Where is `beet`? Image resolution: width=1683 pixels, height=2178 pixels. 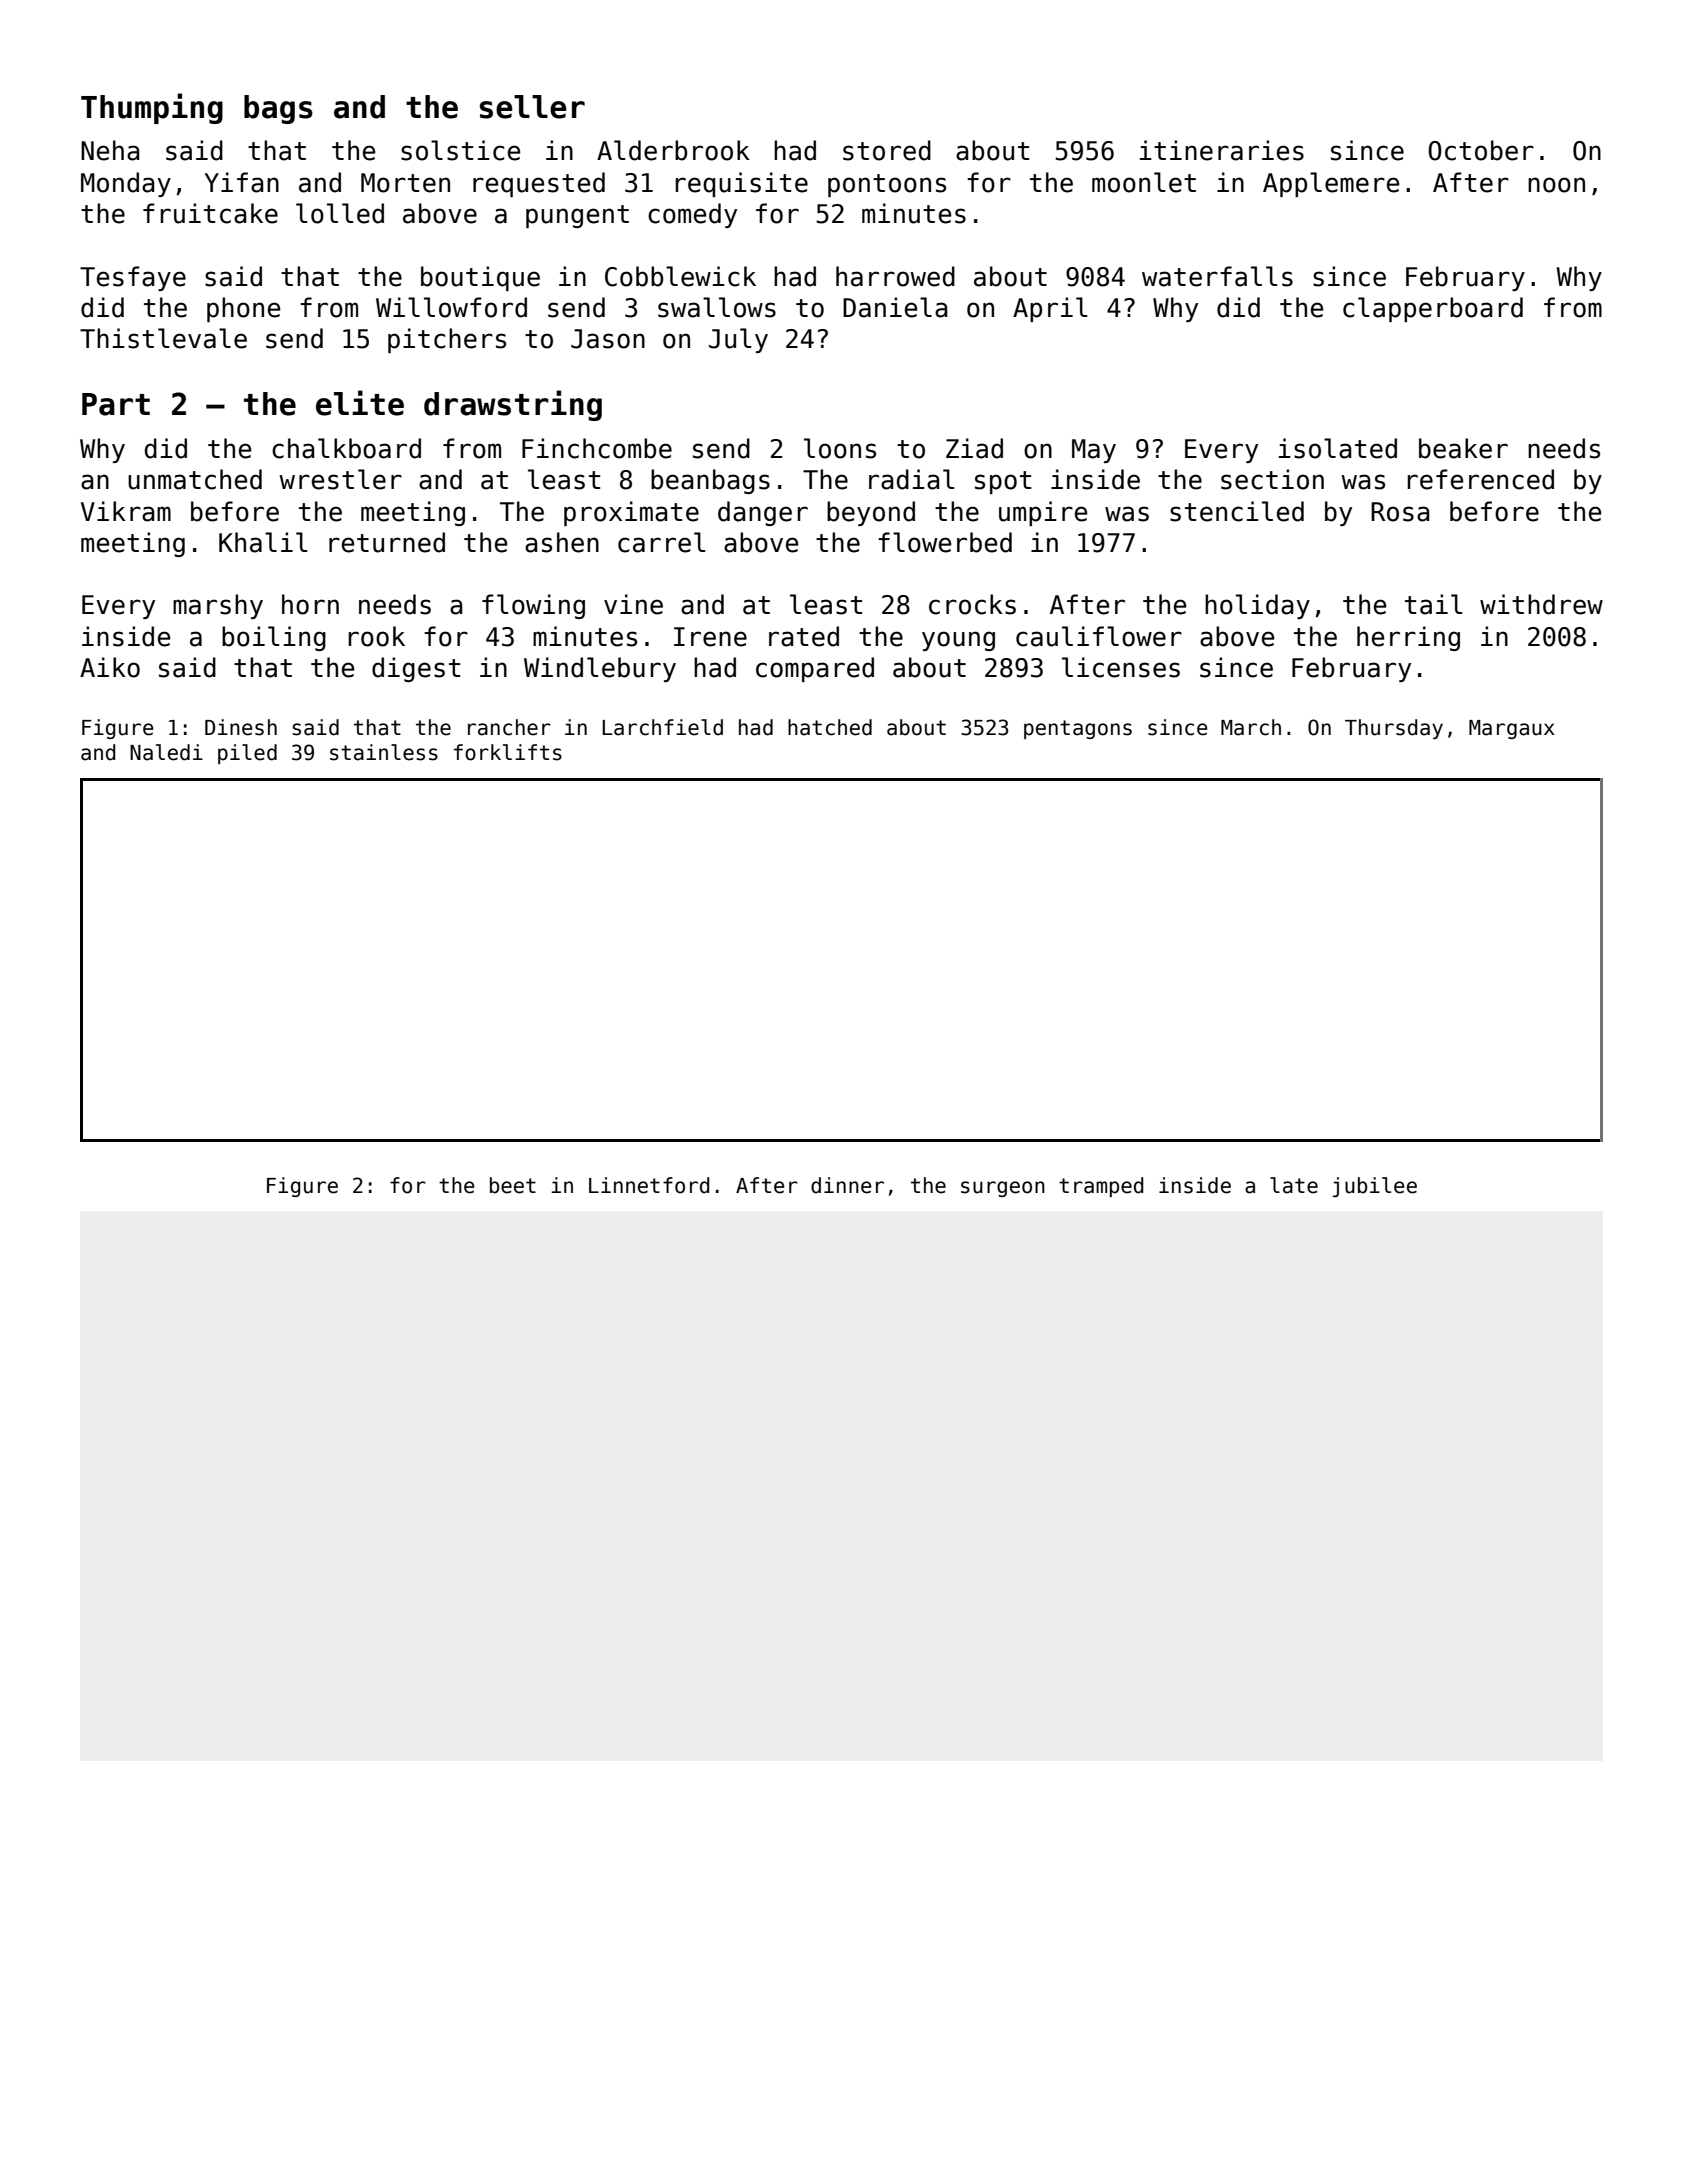
beet is located at coordinates (513, 1185).
